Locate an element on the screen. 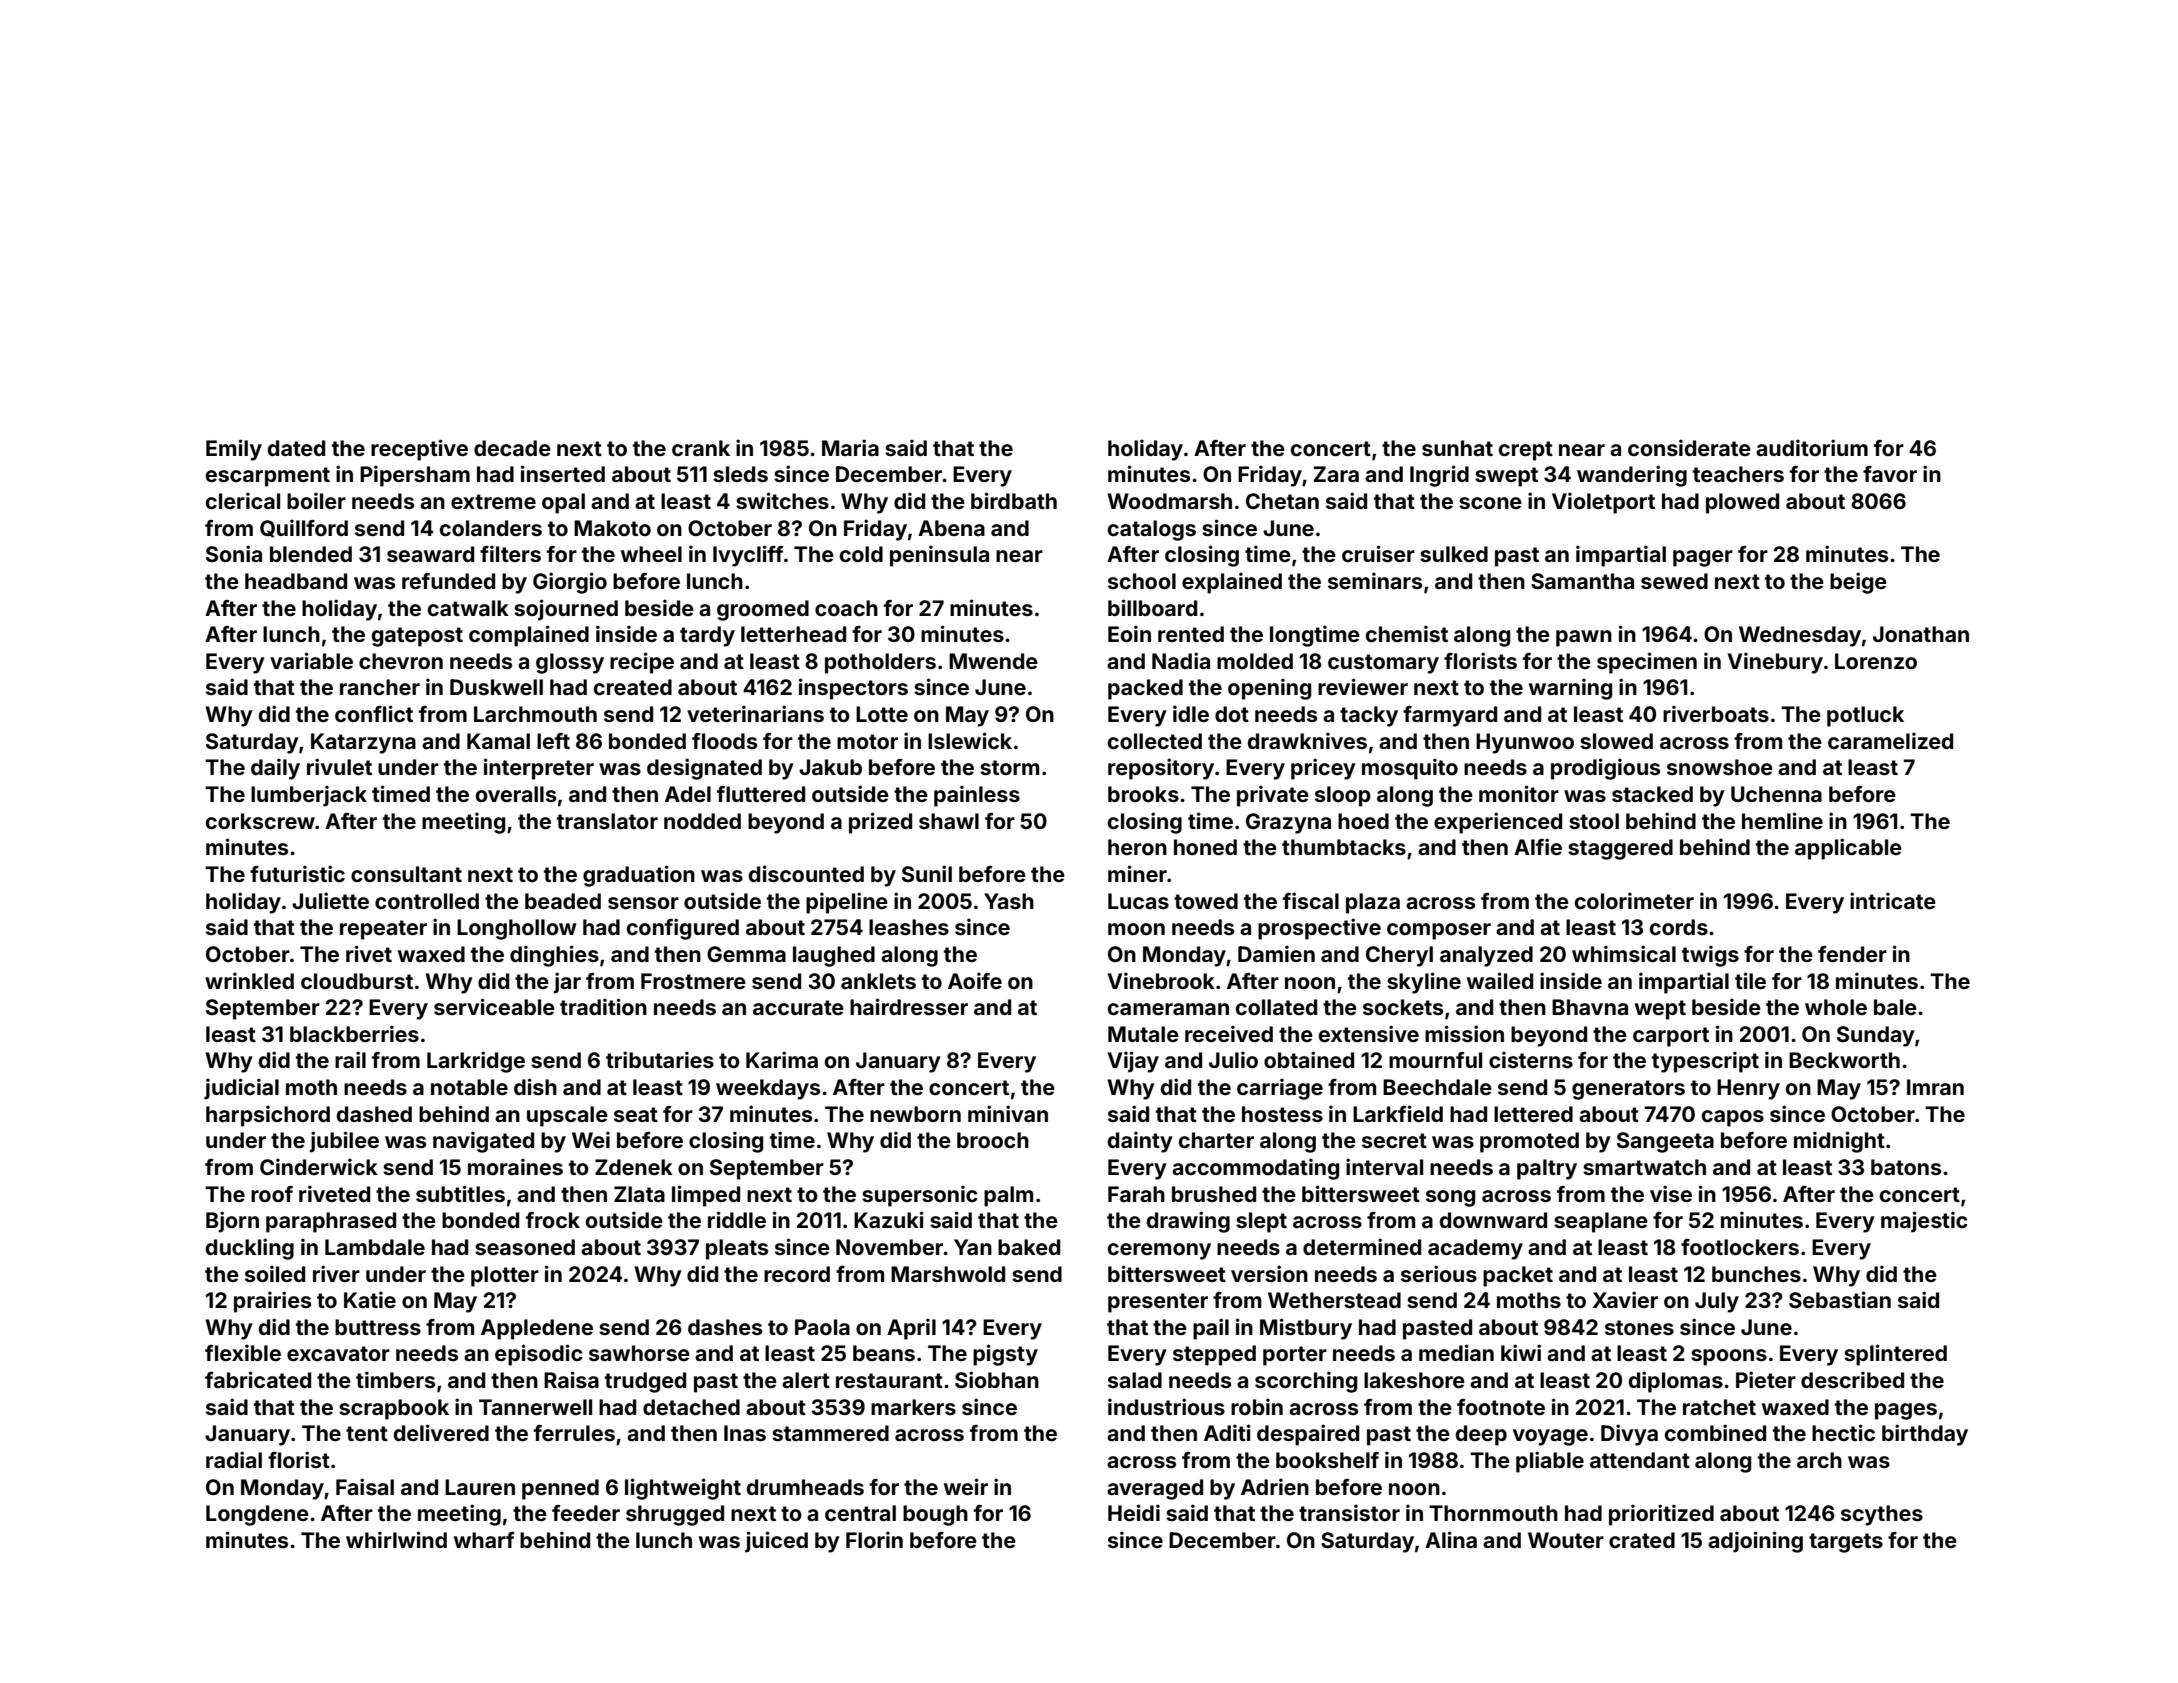 This screenshot has height=1683, width=2178. considerate is located at coordinates (1689, 447).
